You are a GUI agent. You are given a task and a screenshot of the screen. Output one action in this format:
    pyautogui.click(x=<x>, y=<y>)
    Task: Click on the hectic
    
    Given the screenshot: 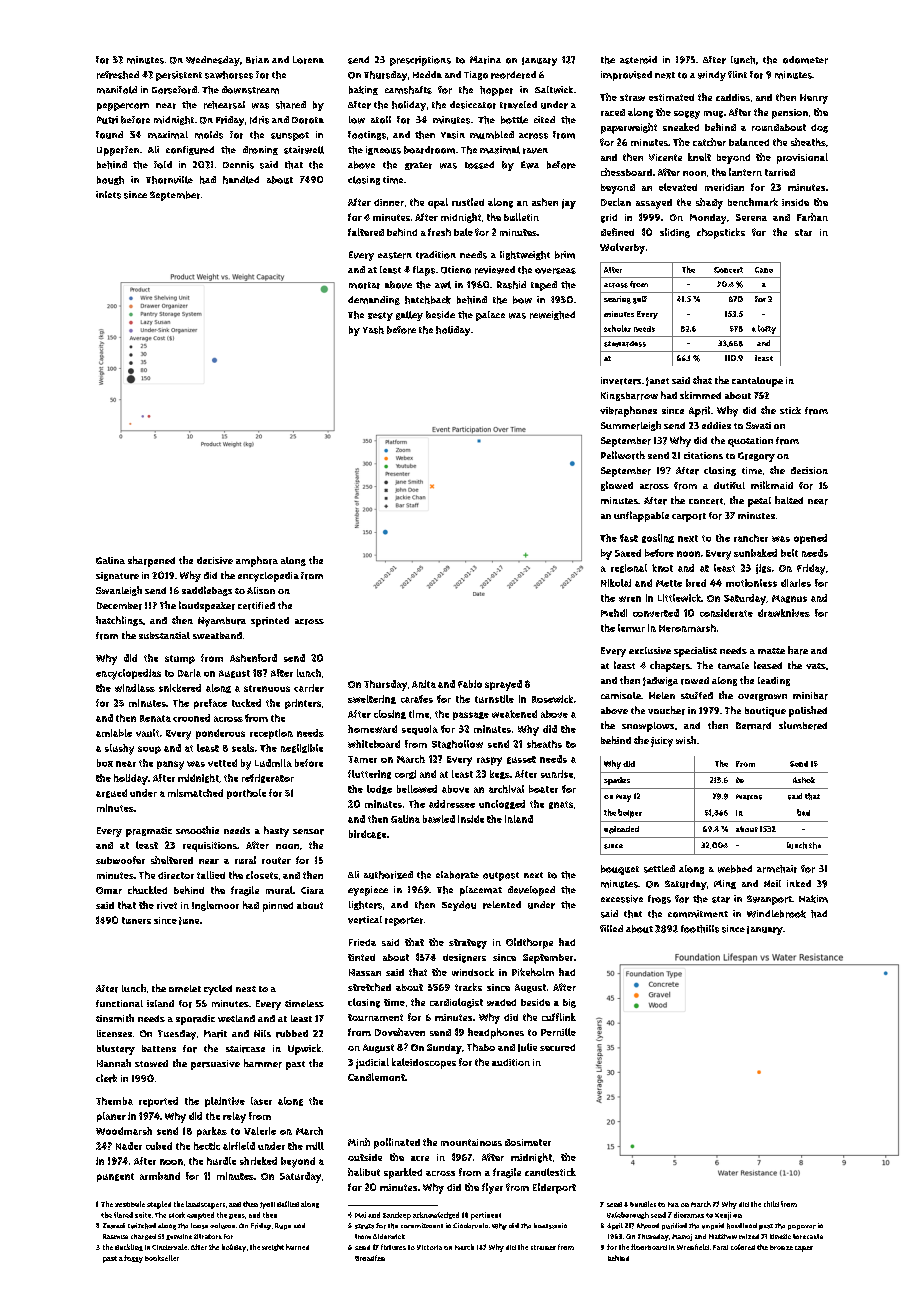 What is the action you would take?
    pyautogui.click(x=207, y=1146)
